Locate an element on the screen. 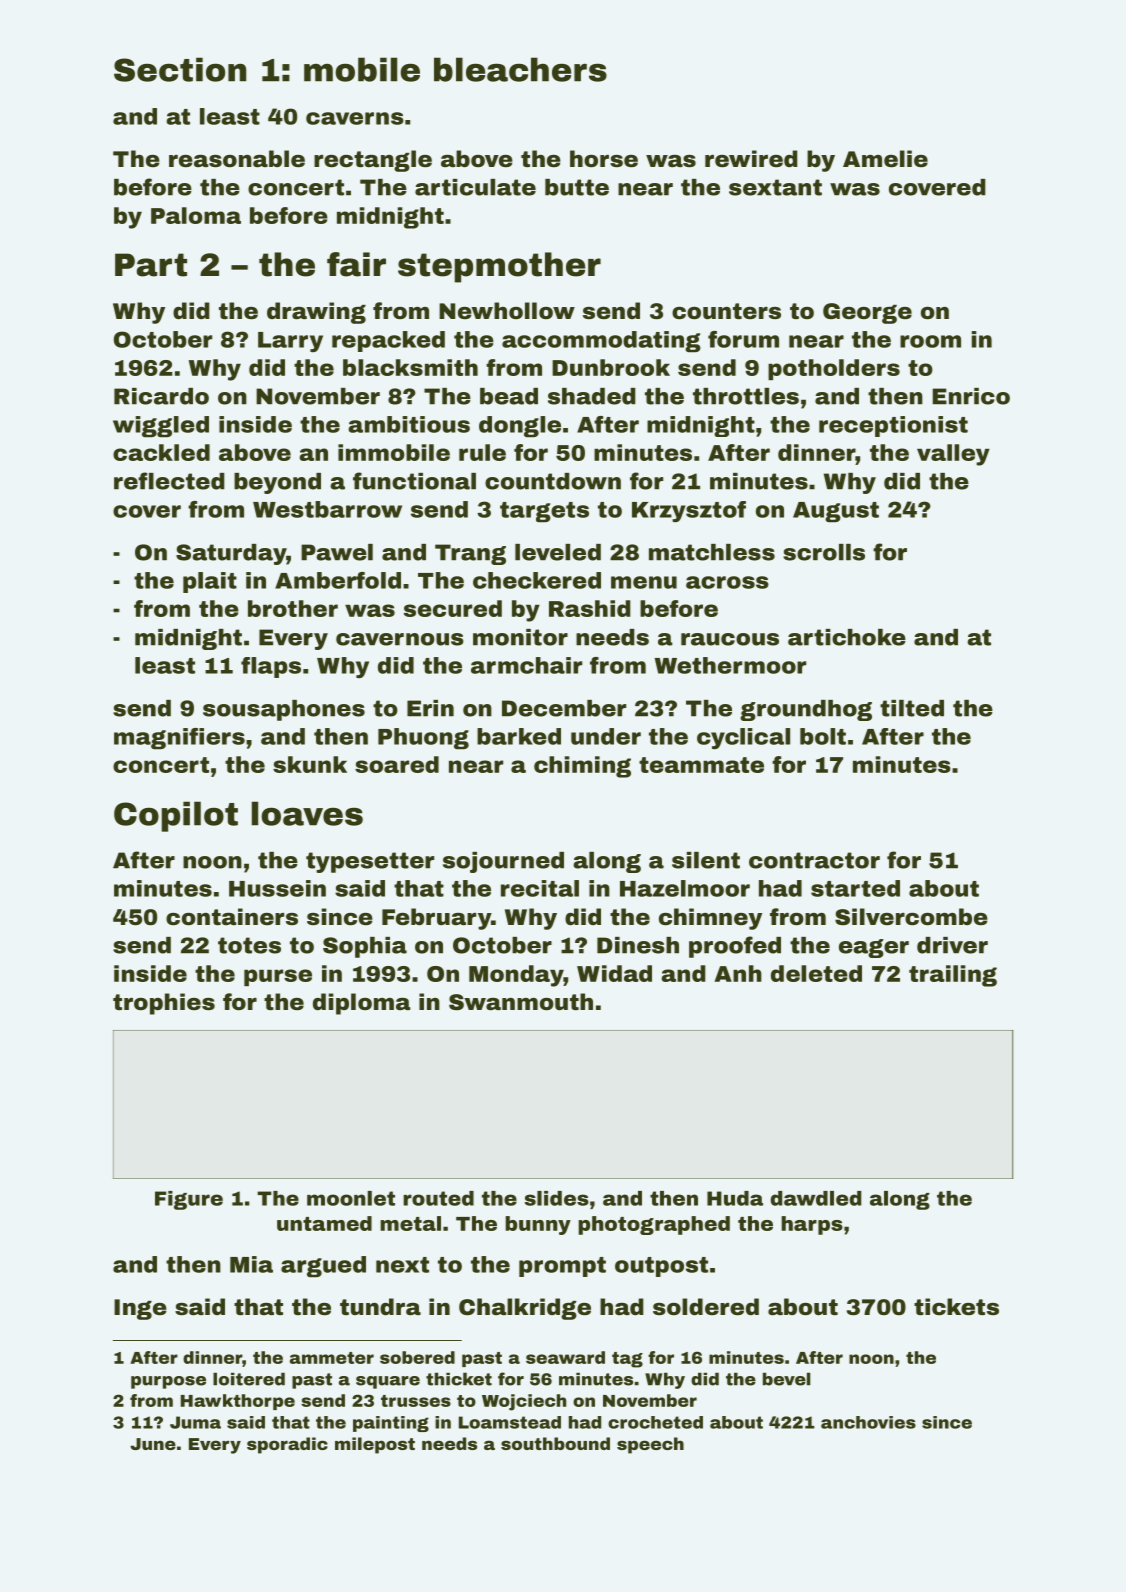  Monday is located at coordinates (516, 976).
